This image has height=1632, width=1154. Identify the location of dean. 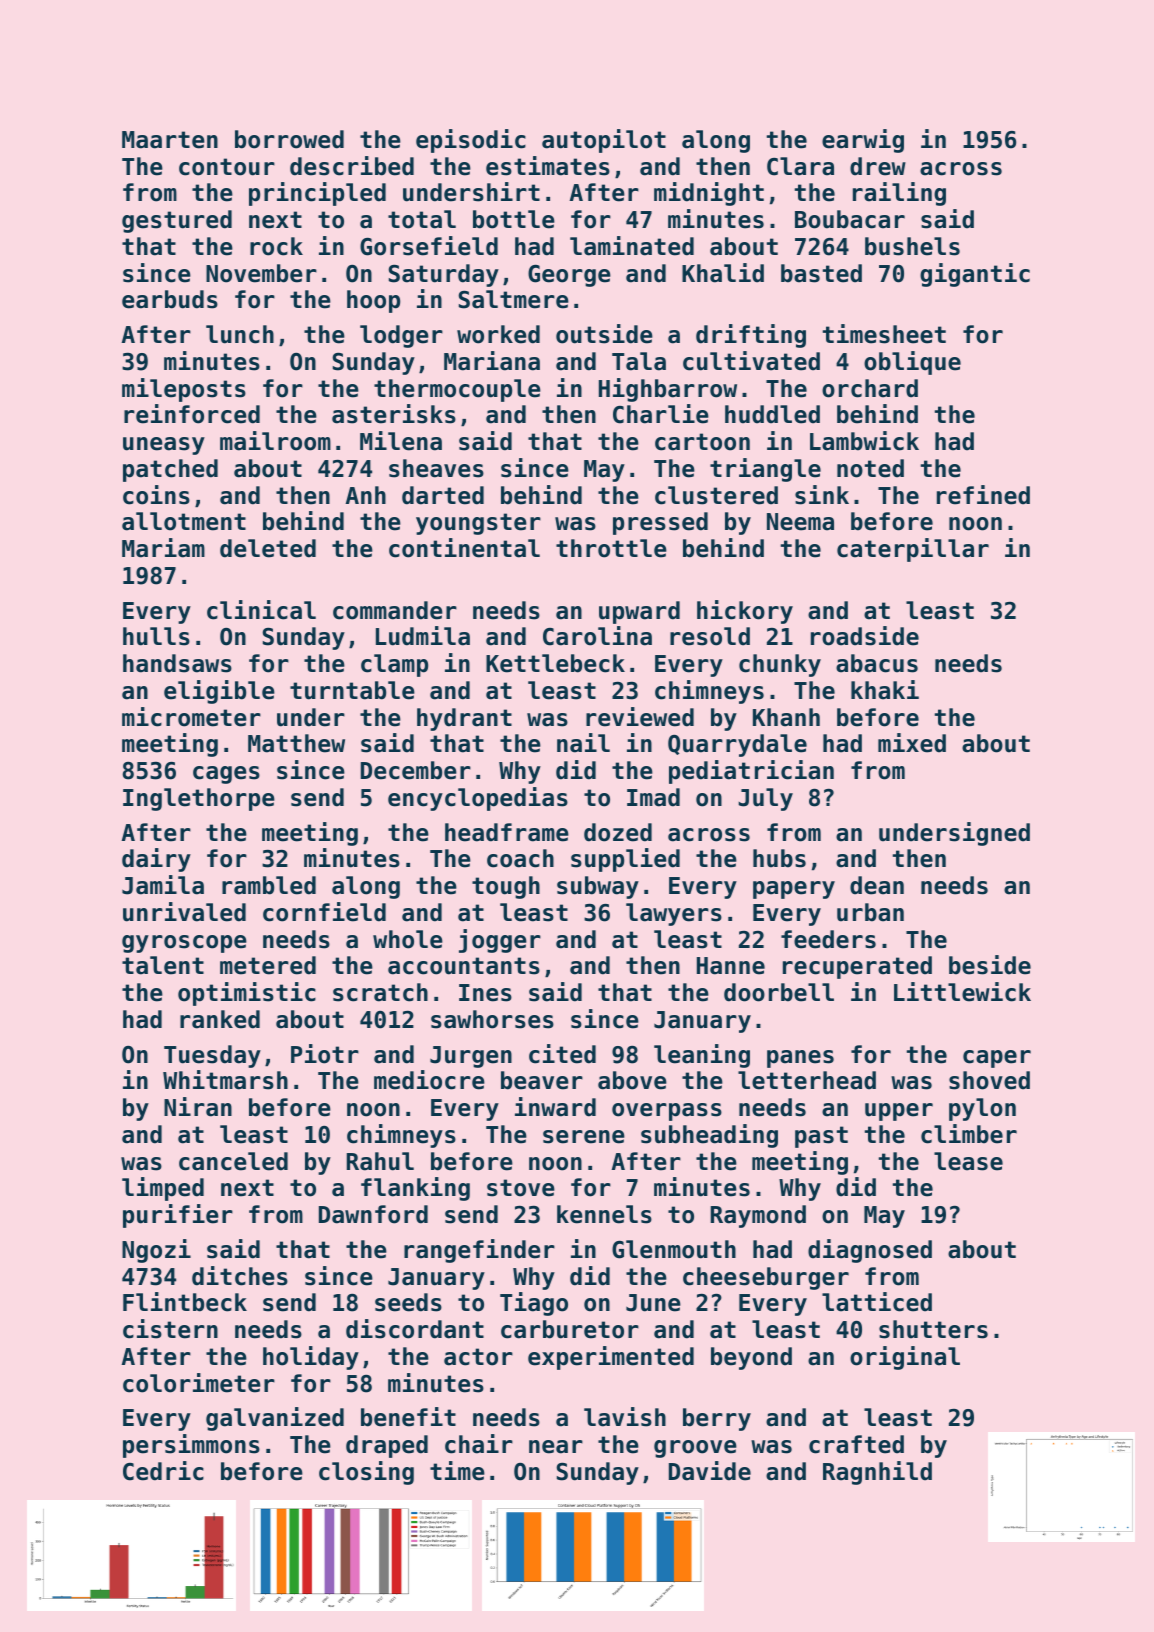
(877, 885).
